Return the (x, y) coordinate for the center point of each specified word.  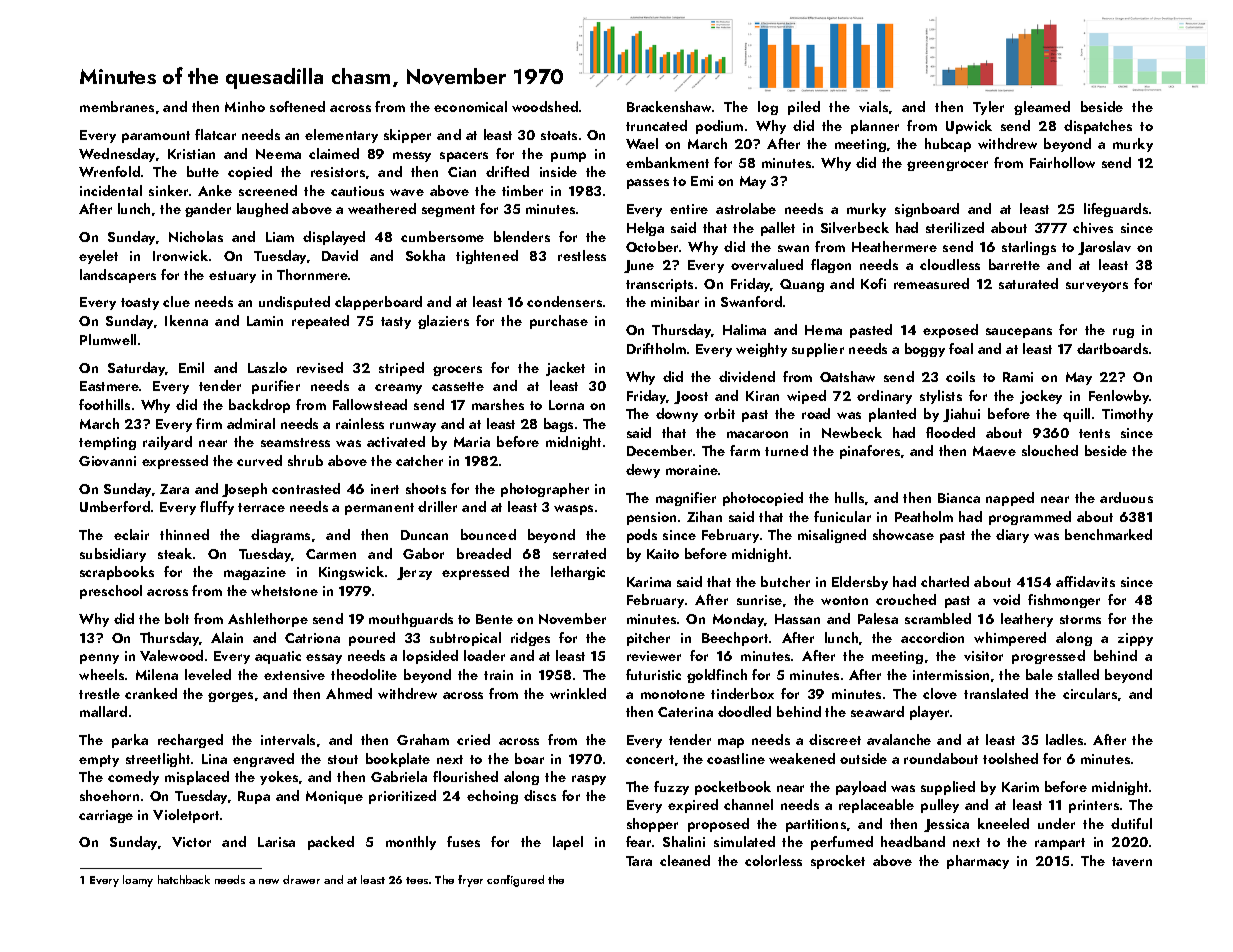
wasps (573, 510)
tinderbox (742, 693)
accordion (932, 637)
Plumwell (108, 339)
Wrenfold (109, 171)
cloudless (950, 264)
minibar (675, 301)
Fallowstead (370, 404)
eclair (131, 534)
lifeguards (1116, 210)
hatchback (184, 879)
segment (448, 211)
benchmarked (1108, 534)
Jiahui (961, 415)
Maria (472, 442)
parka (130, 741)
